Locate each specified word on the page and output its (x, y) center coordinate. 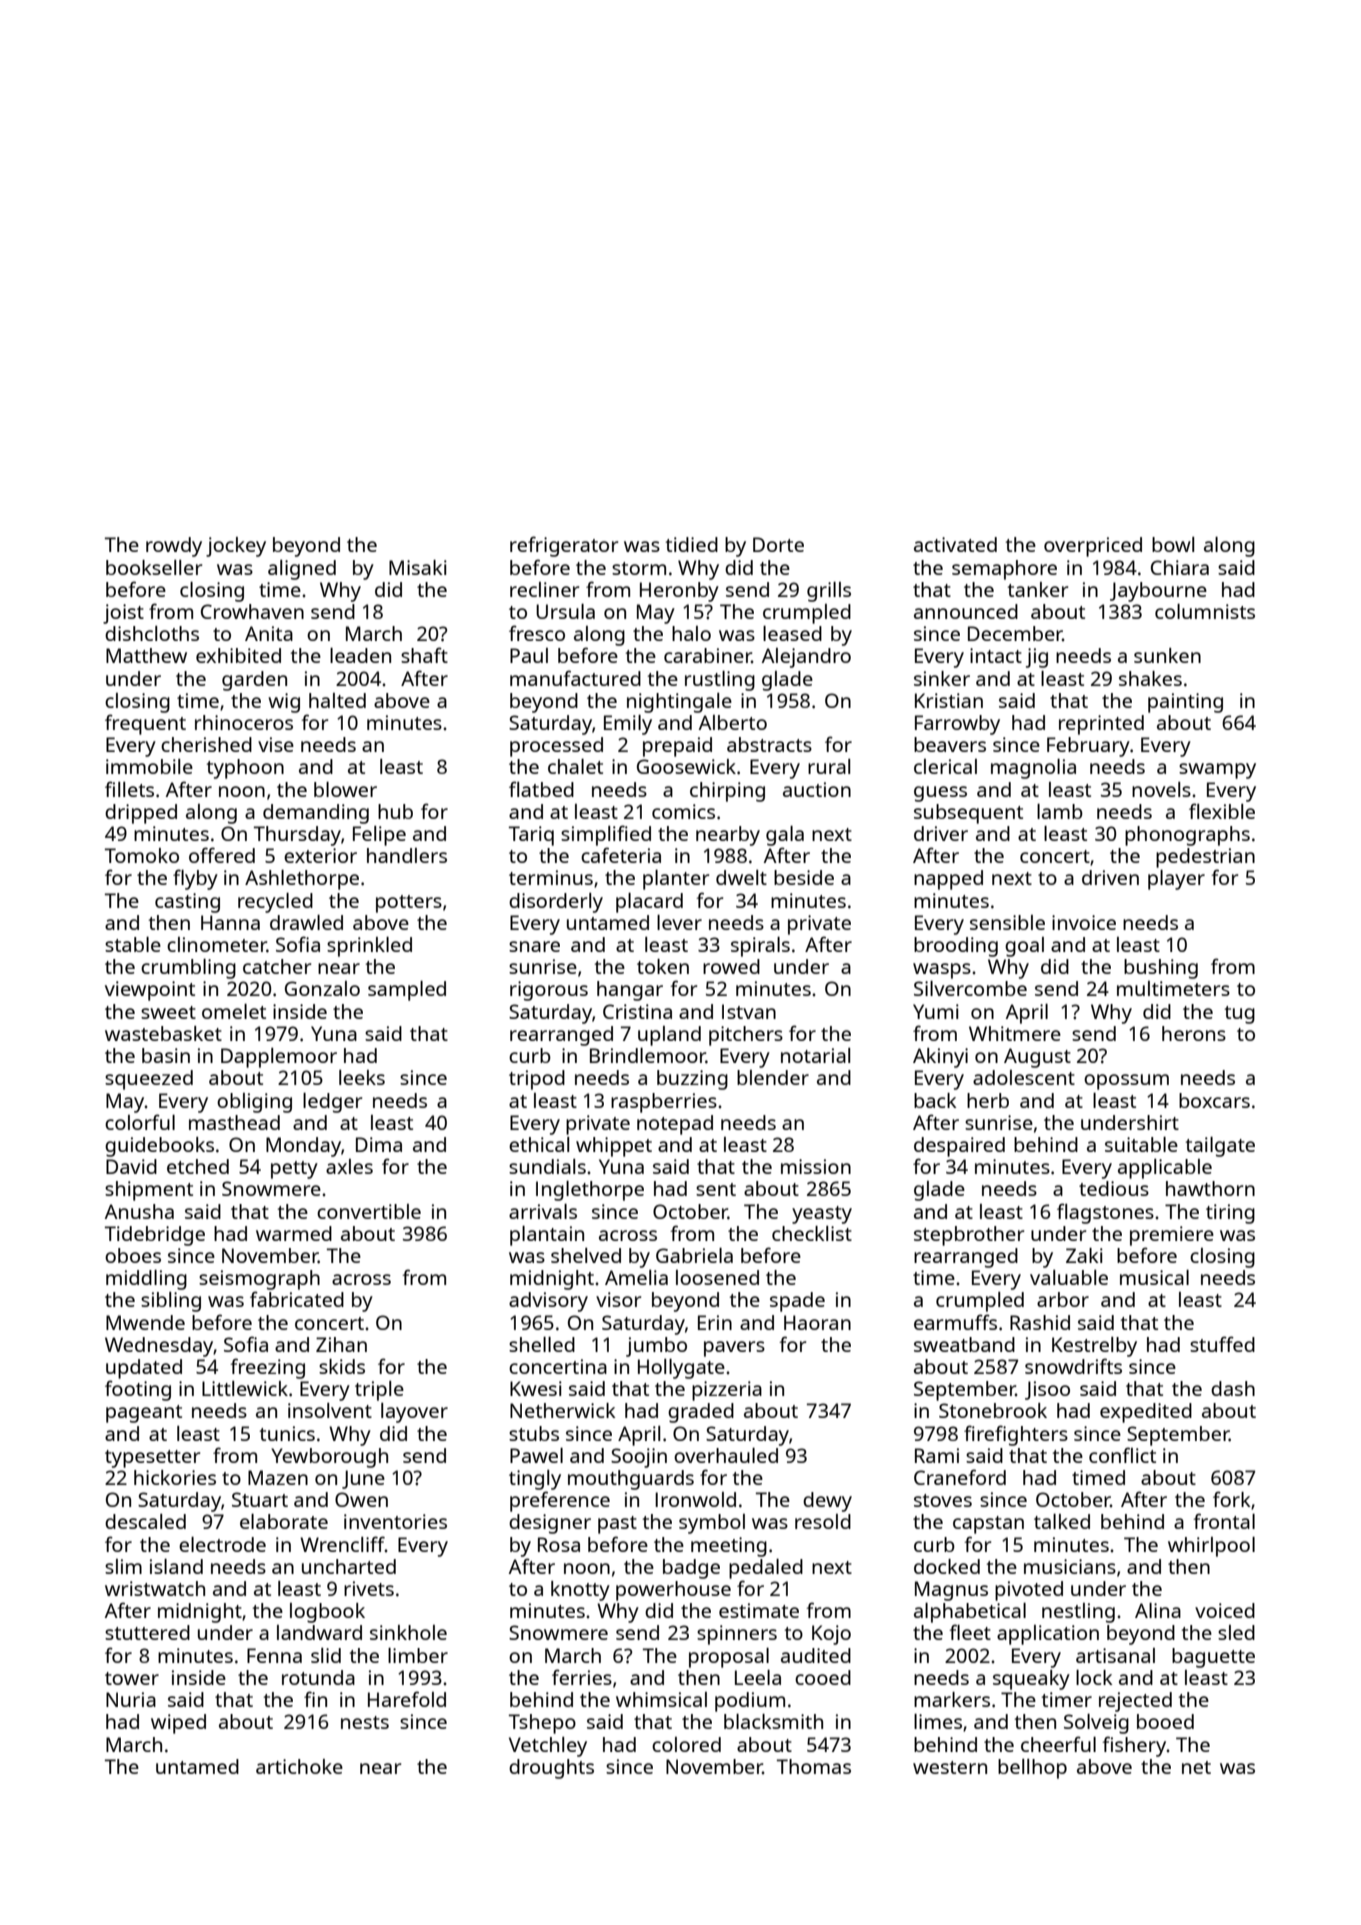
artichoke (299, 1766)
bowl (1173, 544)
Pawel (536, 1455)
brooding (956, 947)
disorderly (556, 903)
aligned (302, 570)
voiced (1225, 1610)
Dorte (778, 544)
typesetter (152, 1459)
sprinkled (369, 947)
